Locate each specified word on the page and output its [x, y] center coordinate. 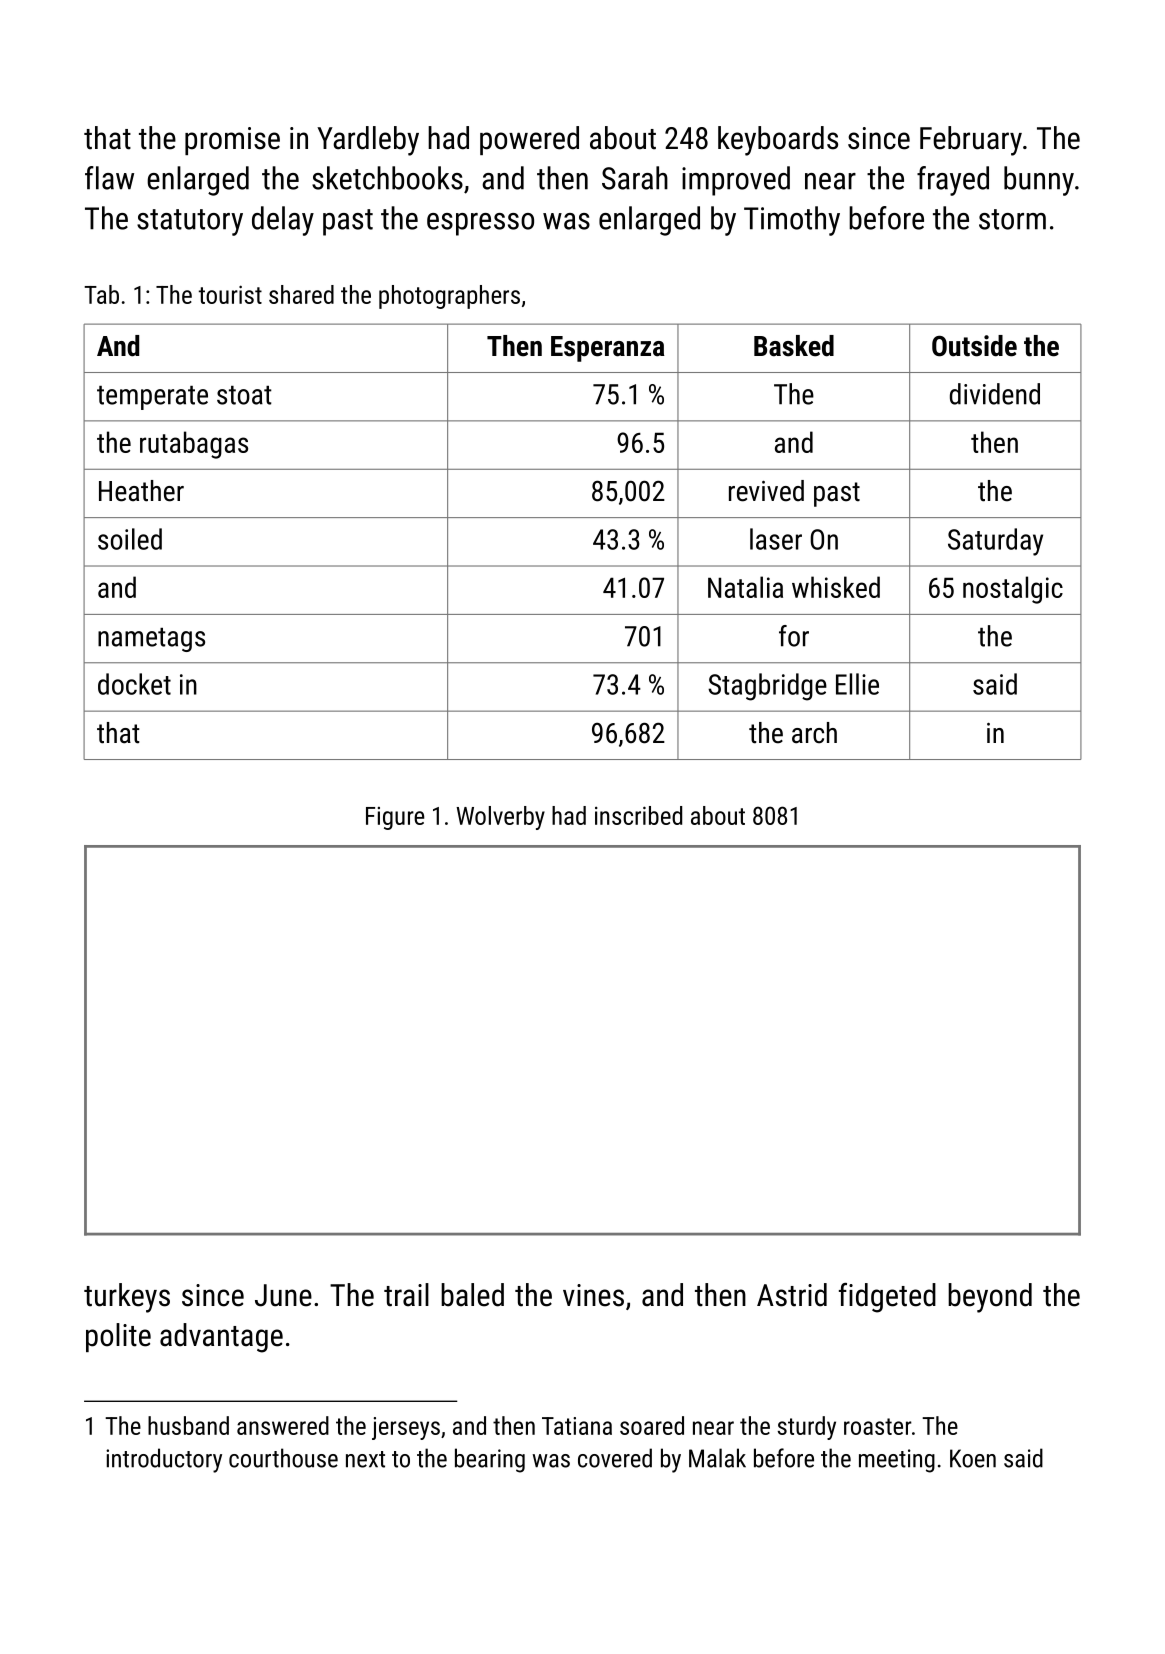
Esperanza [608, 349]
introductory [164, 1460]
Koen [973, 1458]
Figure [395, 818]
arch [814, 733]
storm [1012, 219]
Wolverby [500, 818]
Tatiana [577, 1426]
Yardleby [368, 141]
